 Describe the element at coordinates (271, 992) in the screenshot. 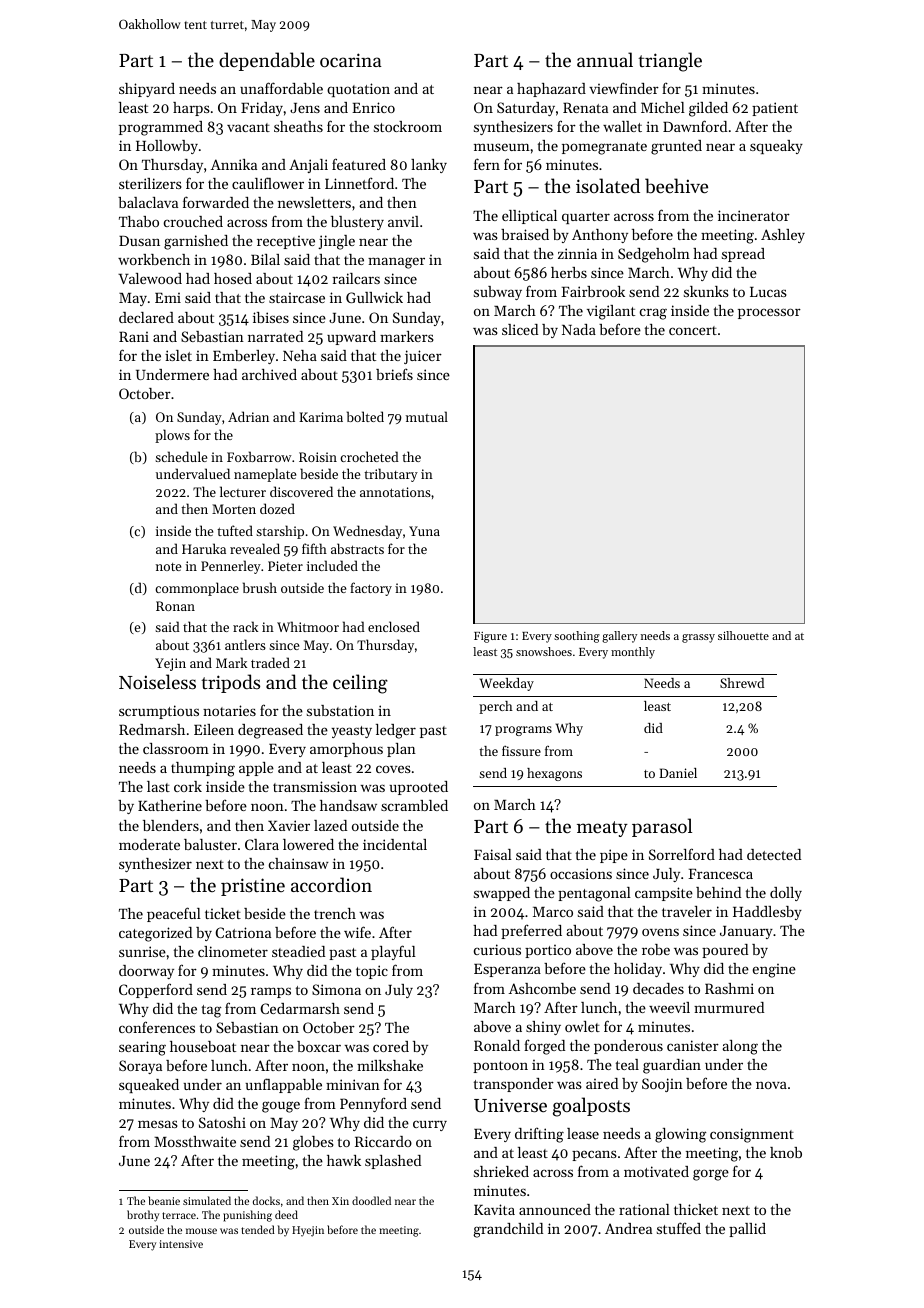

I see `ramps` at that location.
